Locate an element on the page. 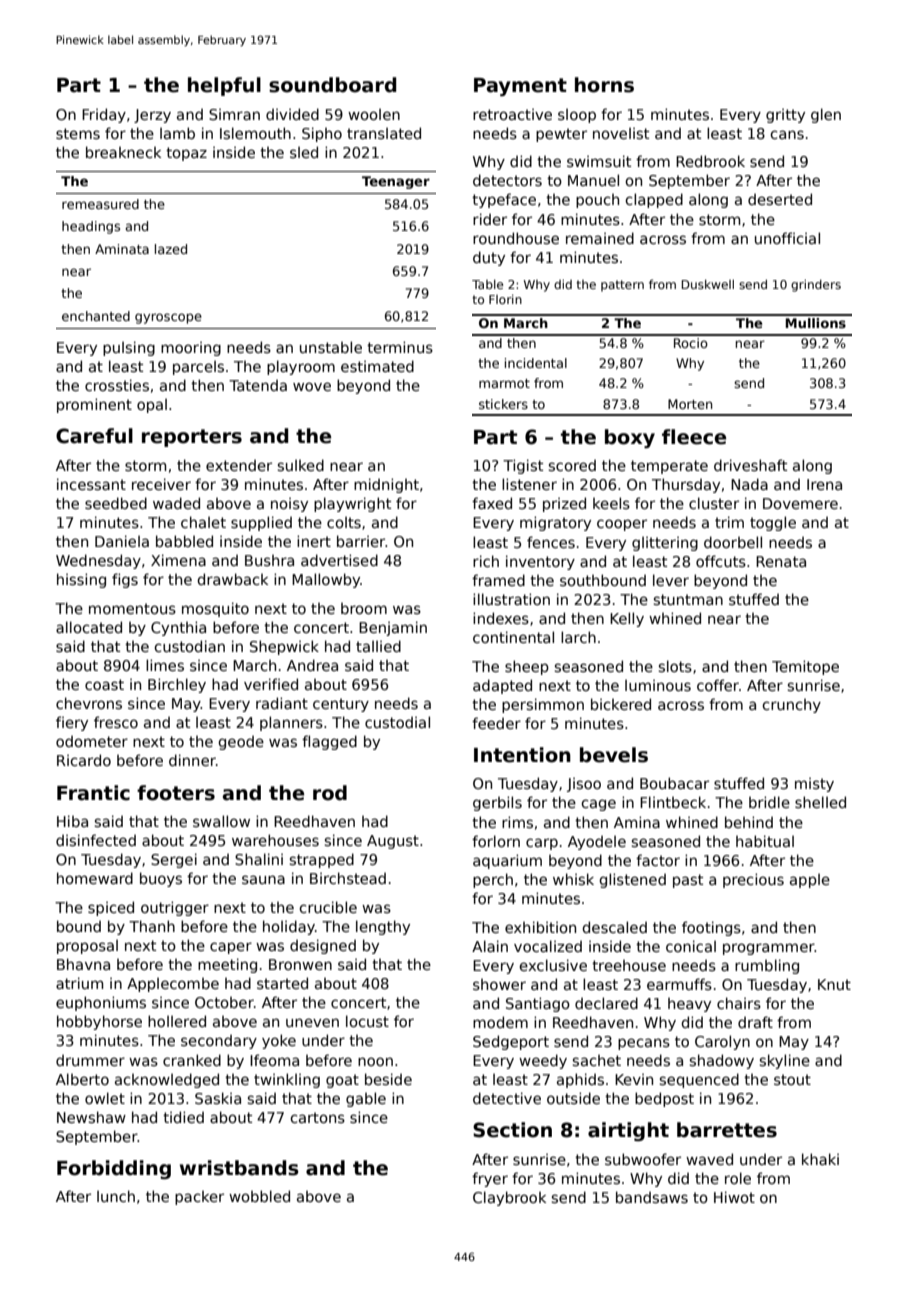  helpful is located at coordinates (224, 86).
